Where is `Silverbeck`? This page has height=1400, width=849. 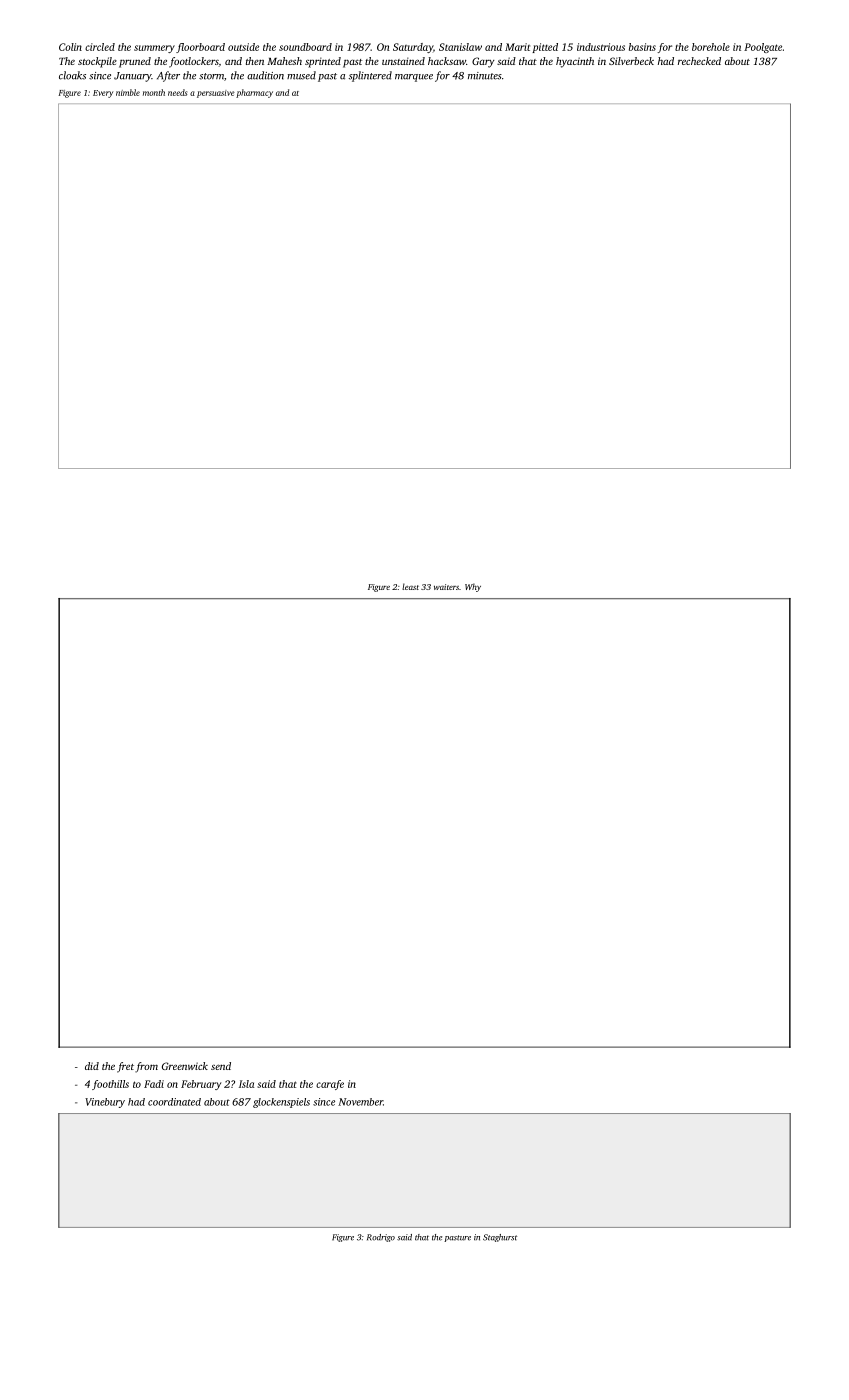
Silverbeck is located at coordinates (631, 61).
